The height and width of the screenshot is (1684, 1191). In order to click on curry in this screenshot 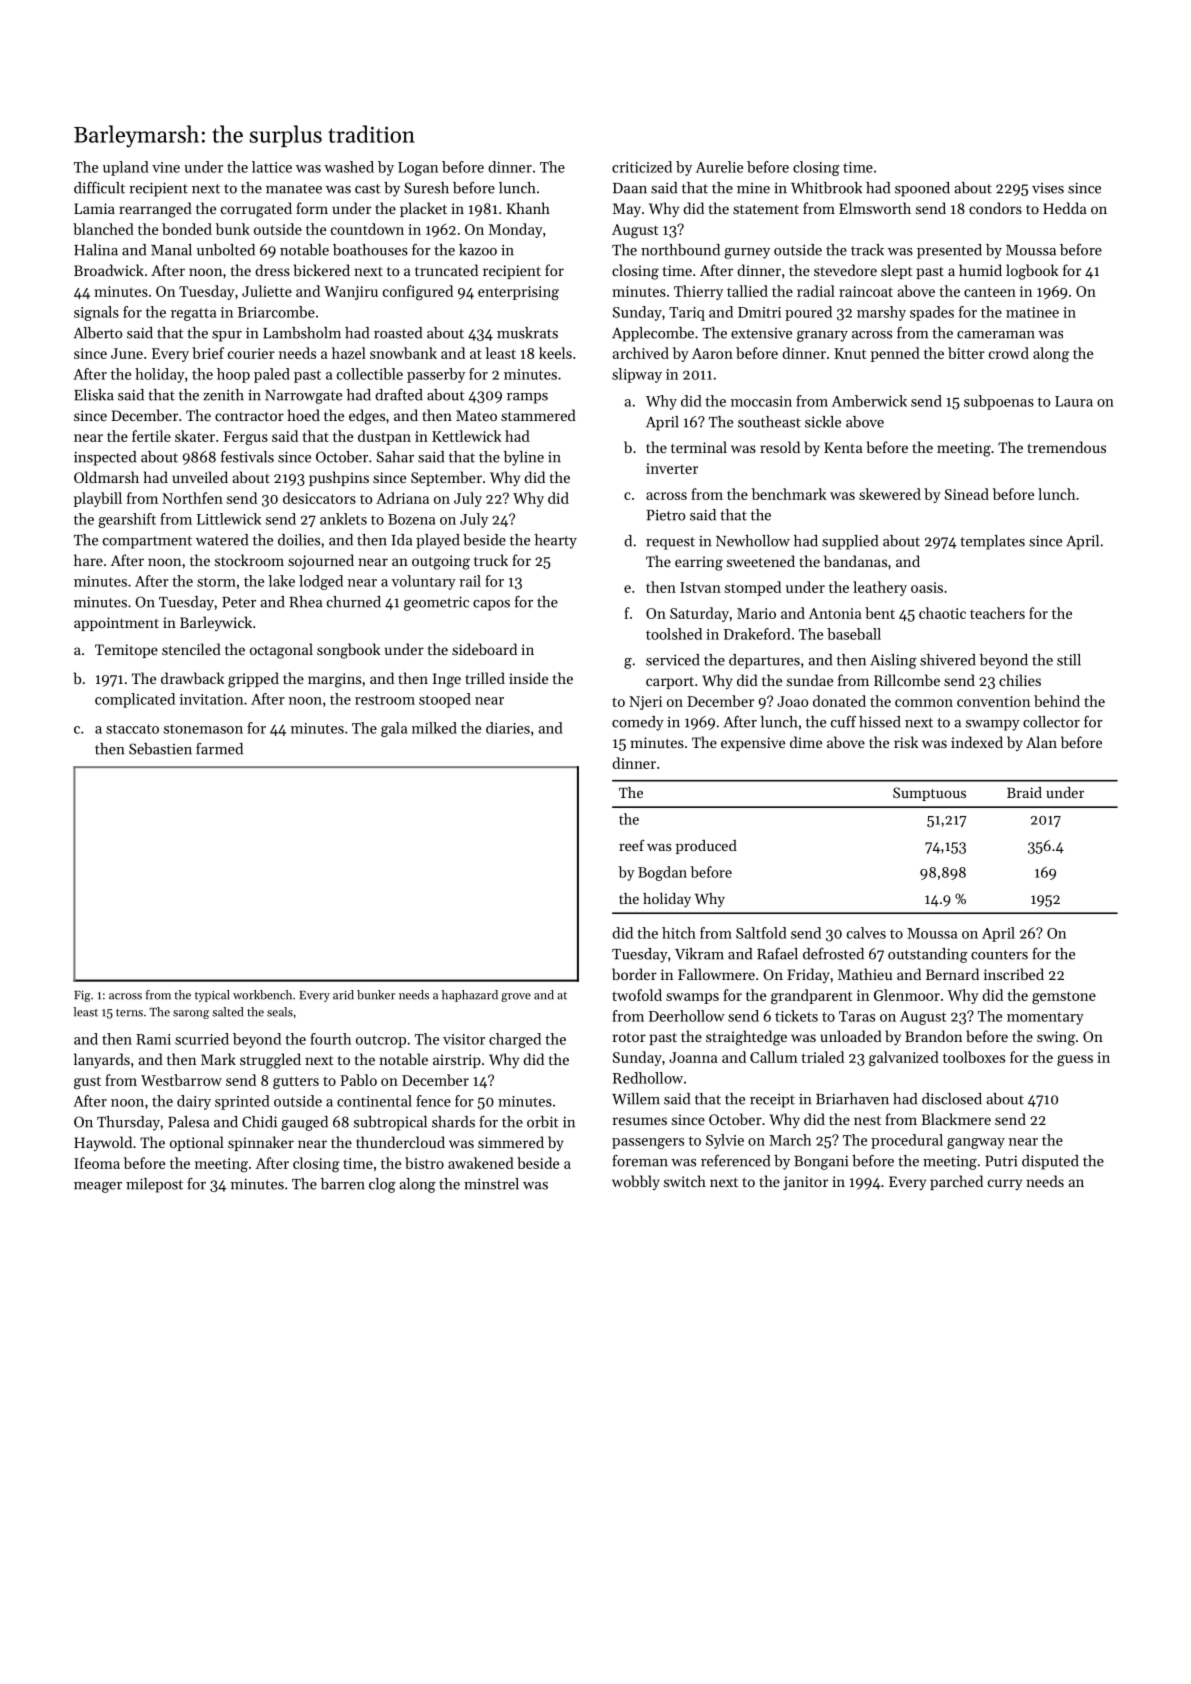, I will do `click(1005, 1184)`.
